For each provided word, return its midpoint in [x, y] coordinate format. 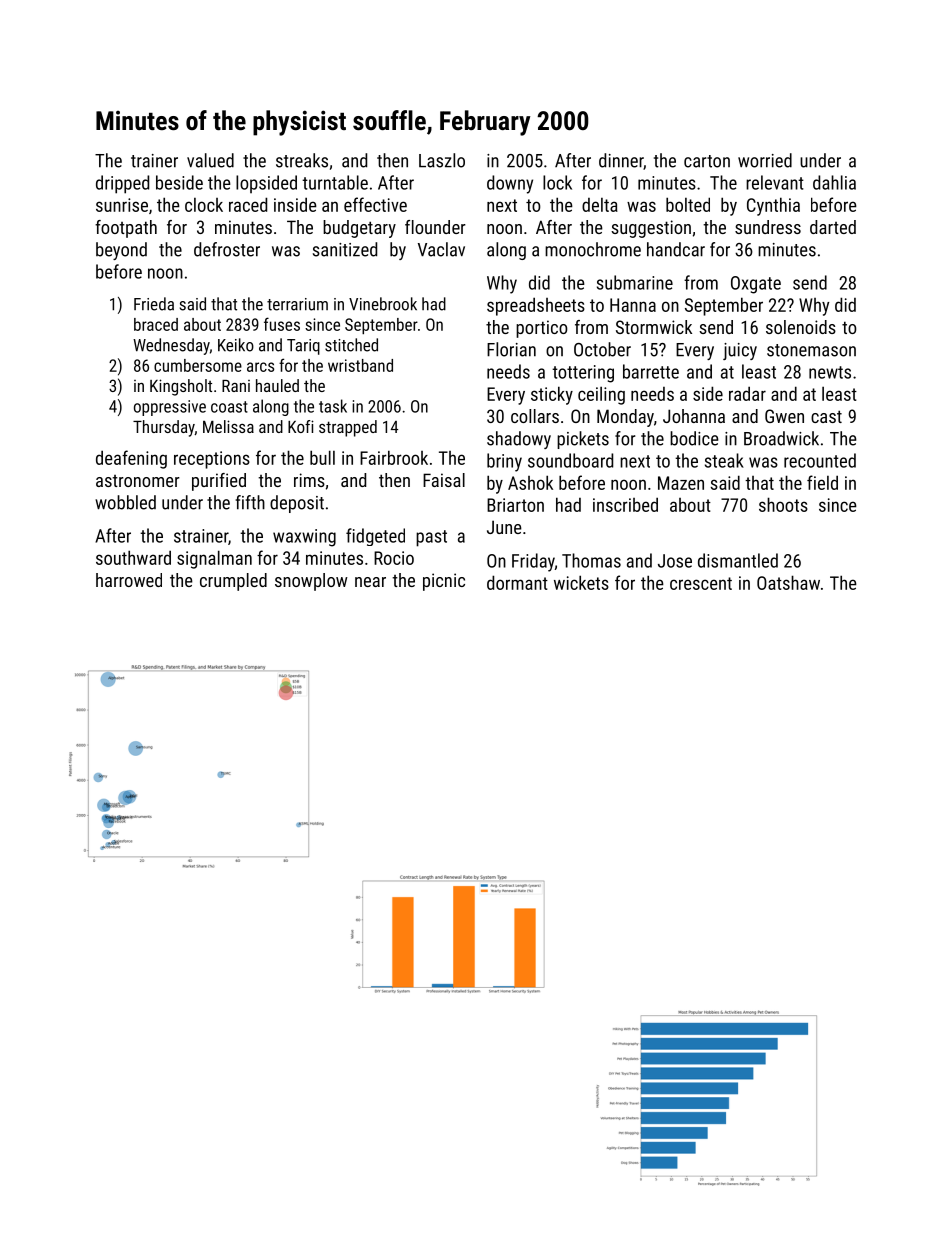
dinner [621, 161]
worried [765, 160]
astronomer [138, 481]
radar [747, 393]
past [431, 538]
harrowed [129, 580]
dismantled [738, 560]
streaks [302, 160]
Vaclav [441, 249]
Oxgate [756, 285]
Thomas [591, 560]
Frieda [154, 304]
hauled [277, 385]
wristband [360, 365]
